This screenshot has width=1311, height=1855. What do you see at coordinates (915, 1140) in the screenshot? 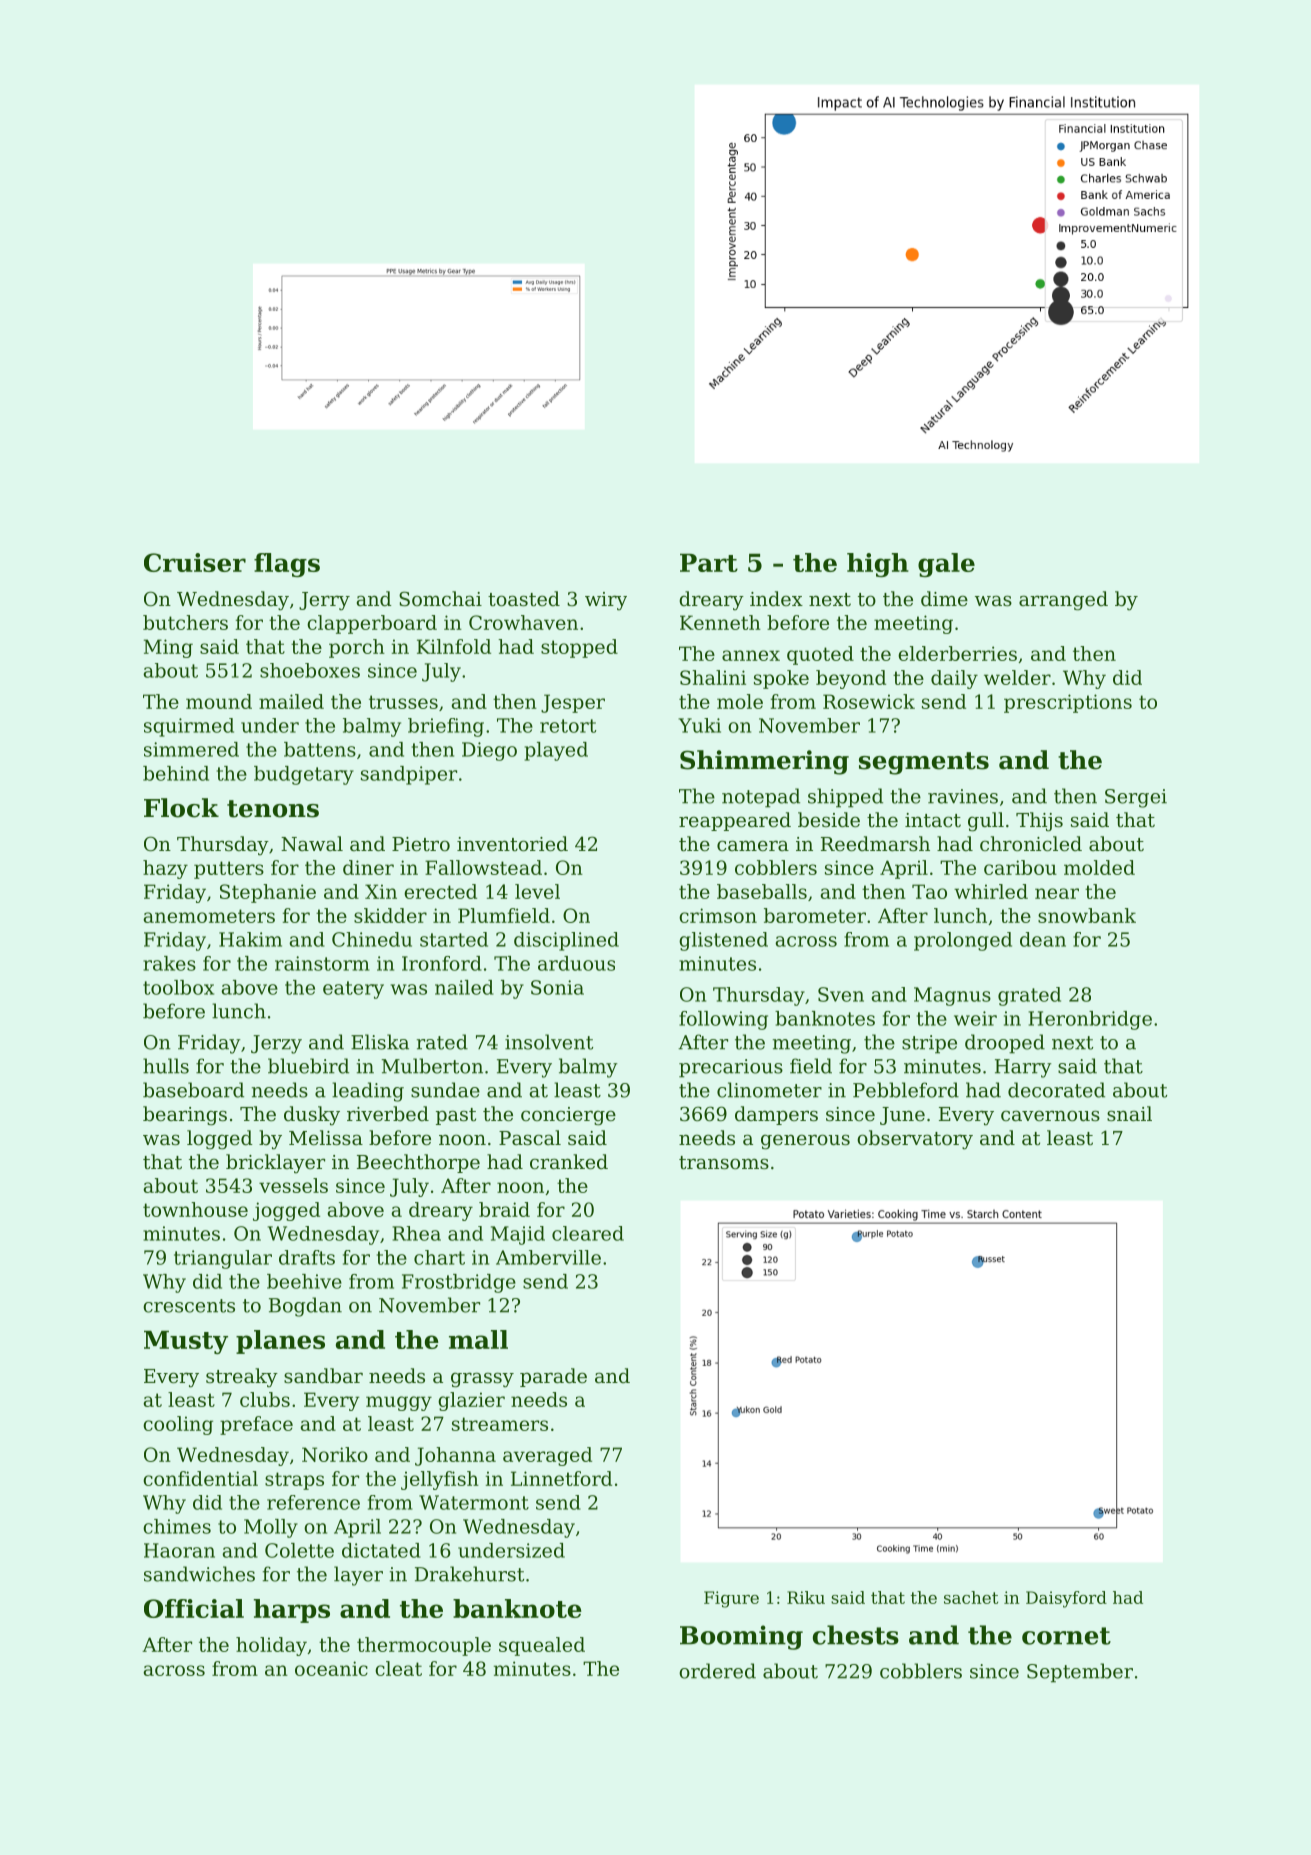
I see `observatory` at bounding box center [915, 1140].
